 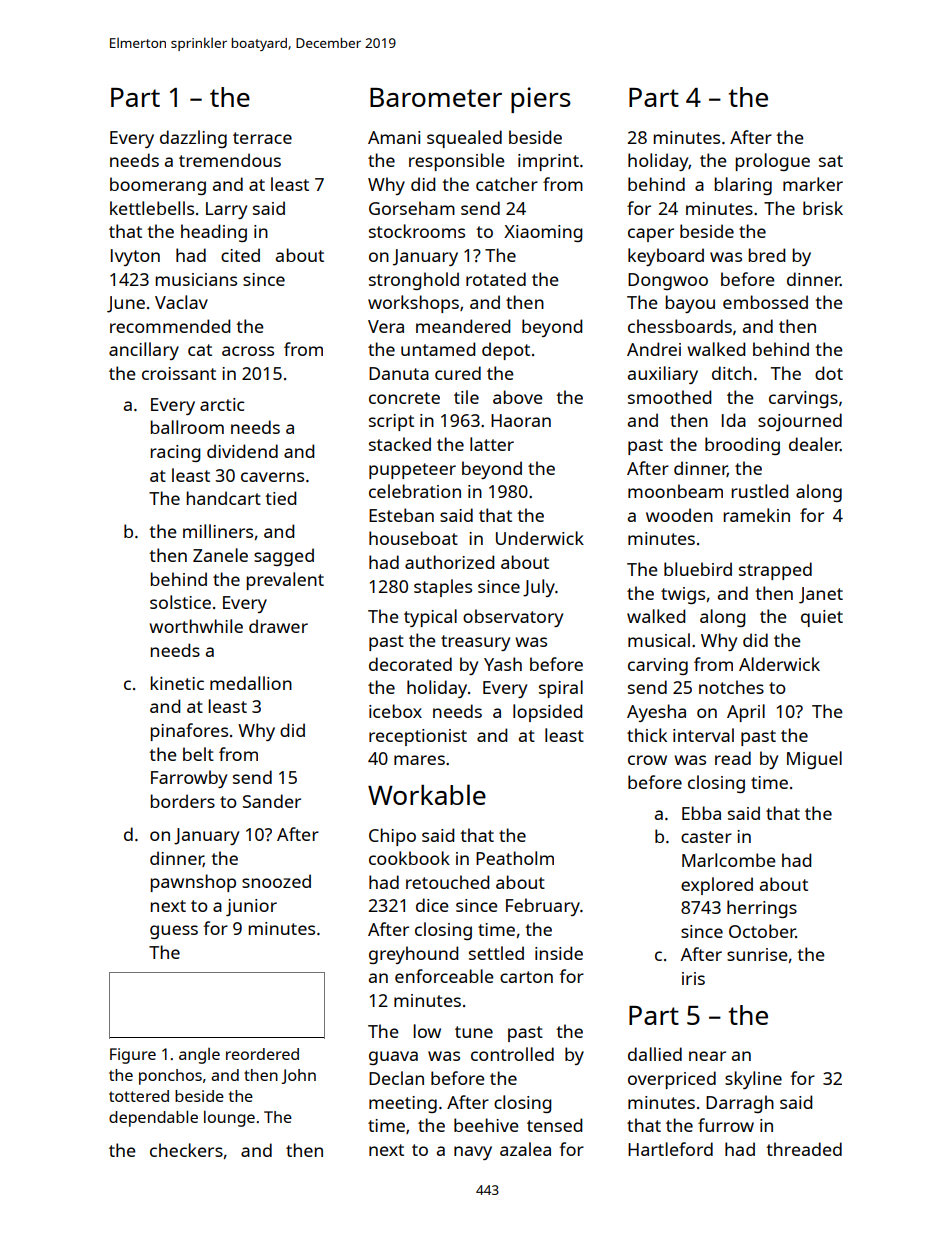 What do you see at coordinates (226, 210) in the image?
I see `Larry` at bounding box center [226, 210].
